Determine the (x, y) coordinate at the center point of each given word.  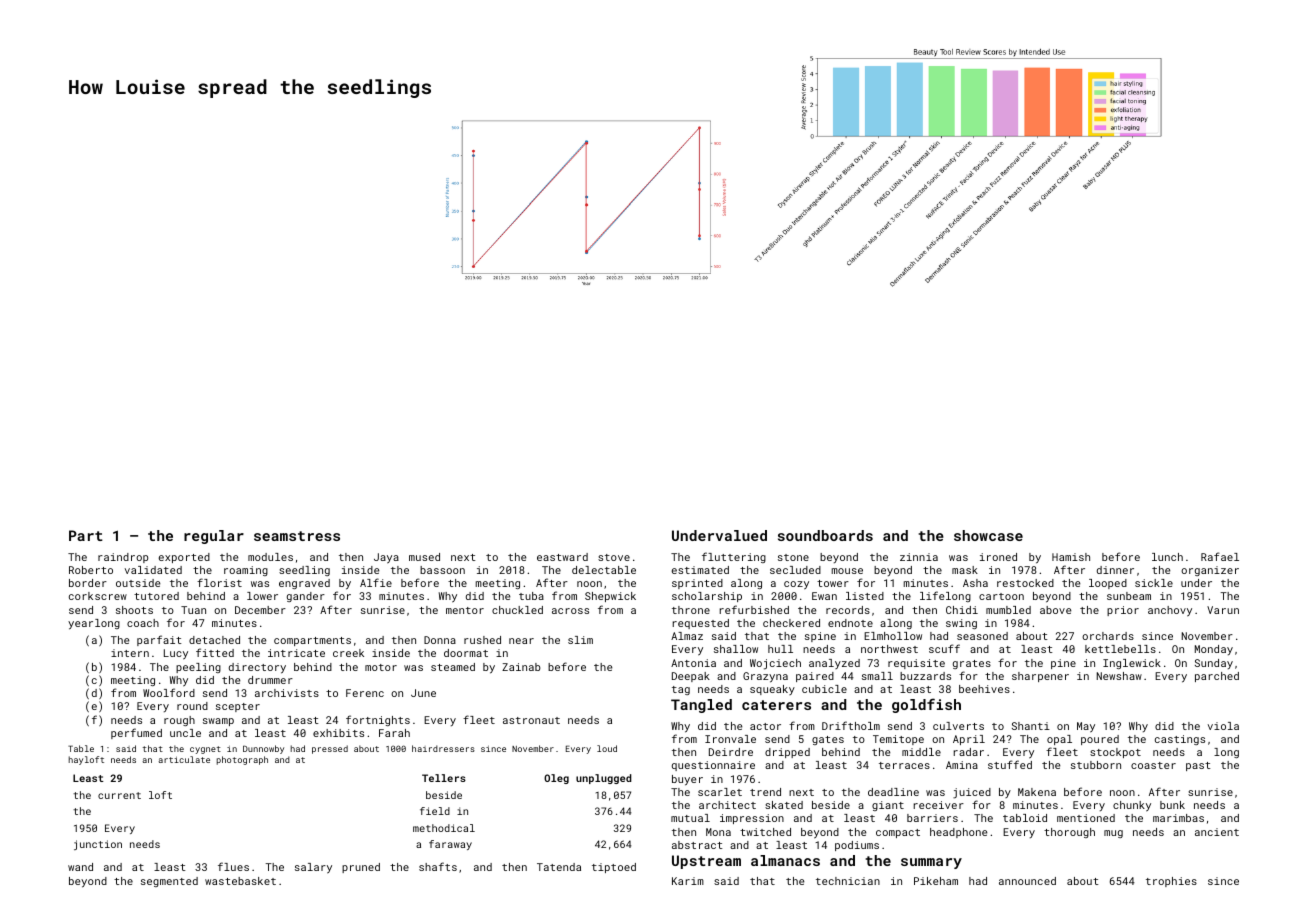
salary (313, 868)
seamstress (297, 536)
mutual (690, 818)
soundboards (825, 535)
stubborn (1096, 765)
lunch (1167, 557)
